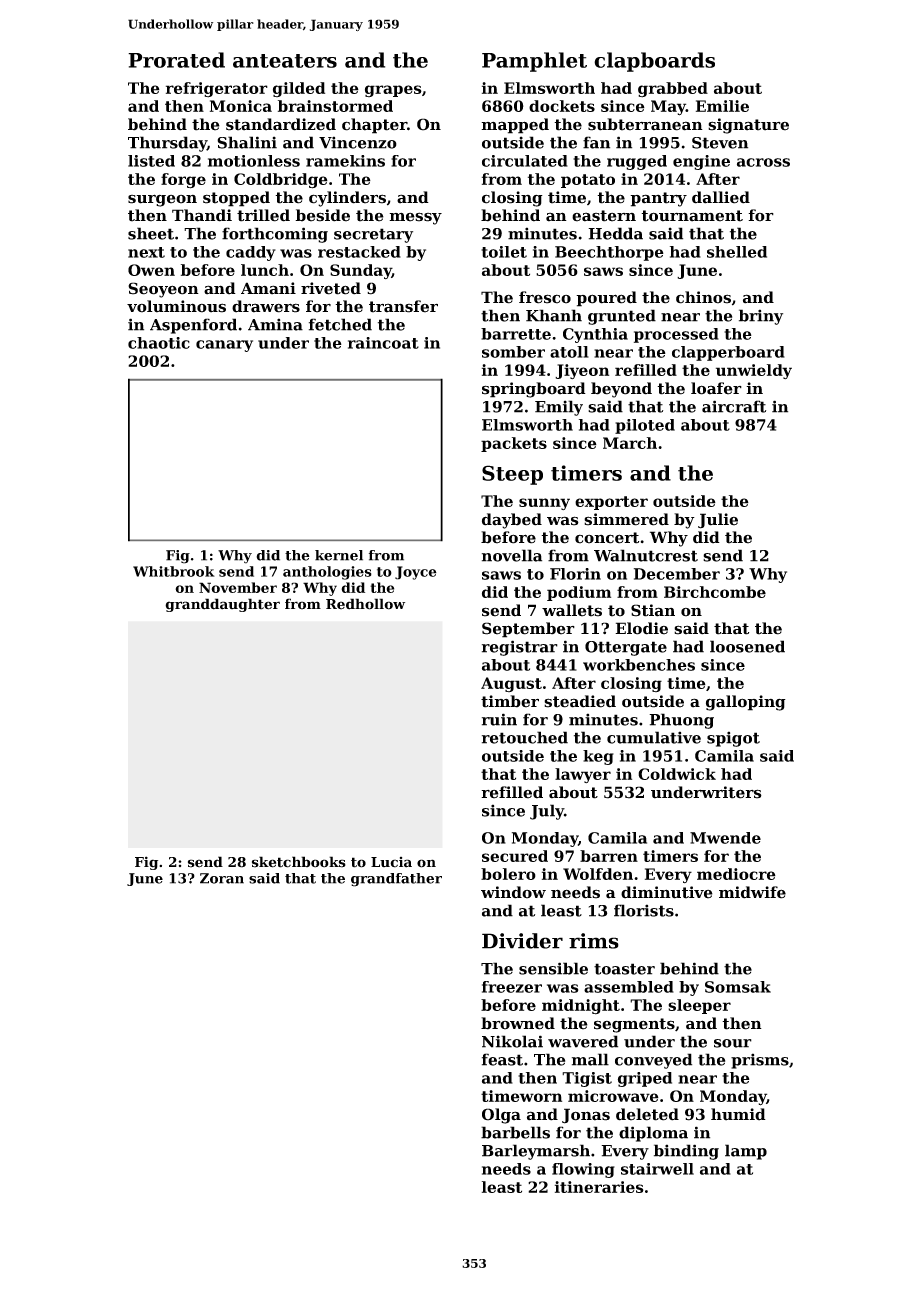 This screenshot has height=1314, width=924. I want to click on standardized, so click(281, 124).
